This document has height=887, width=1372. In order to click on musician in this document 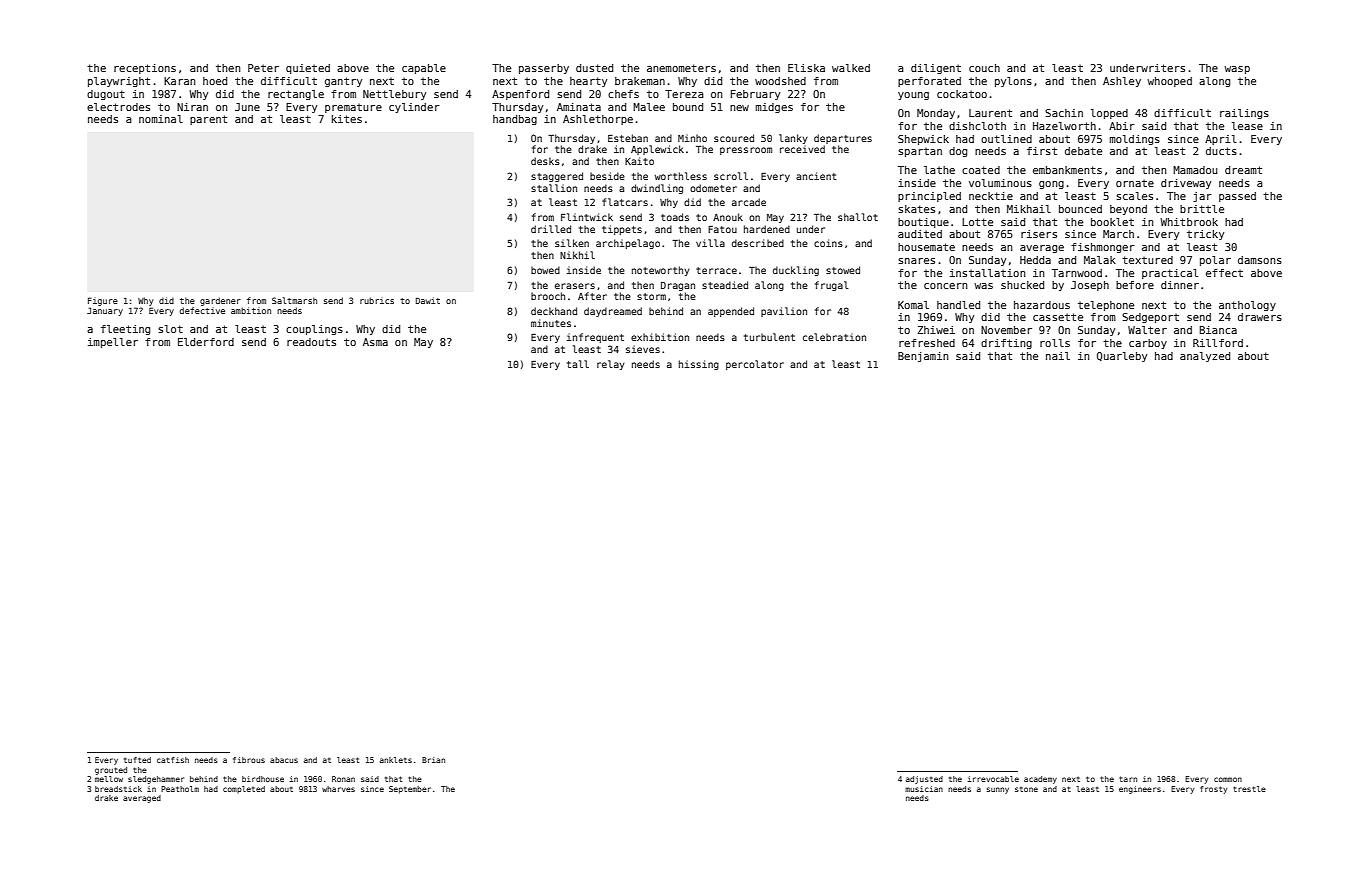, I will do `click(924, 789)`.
